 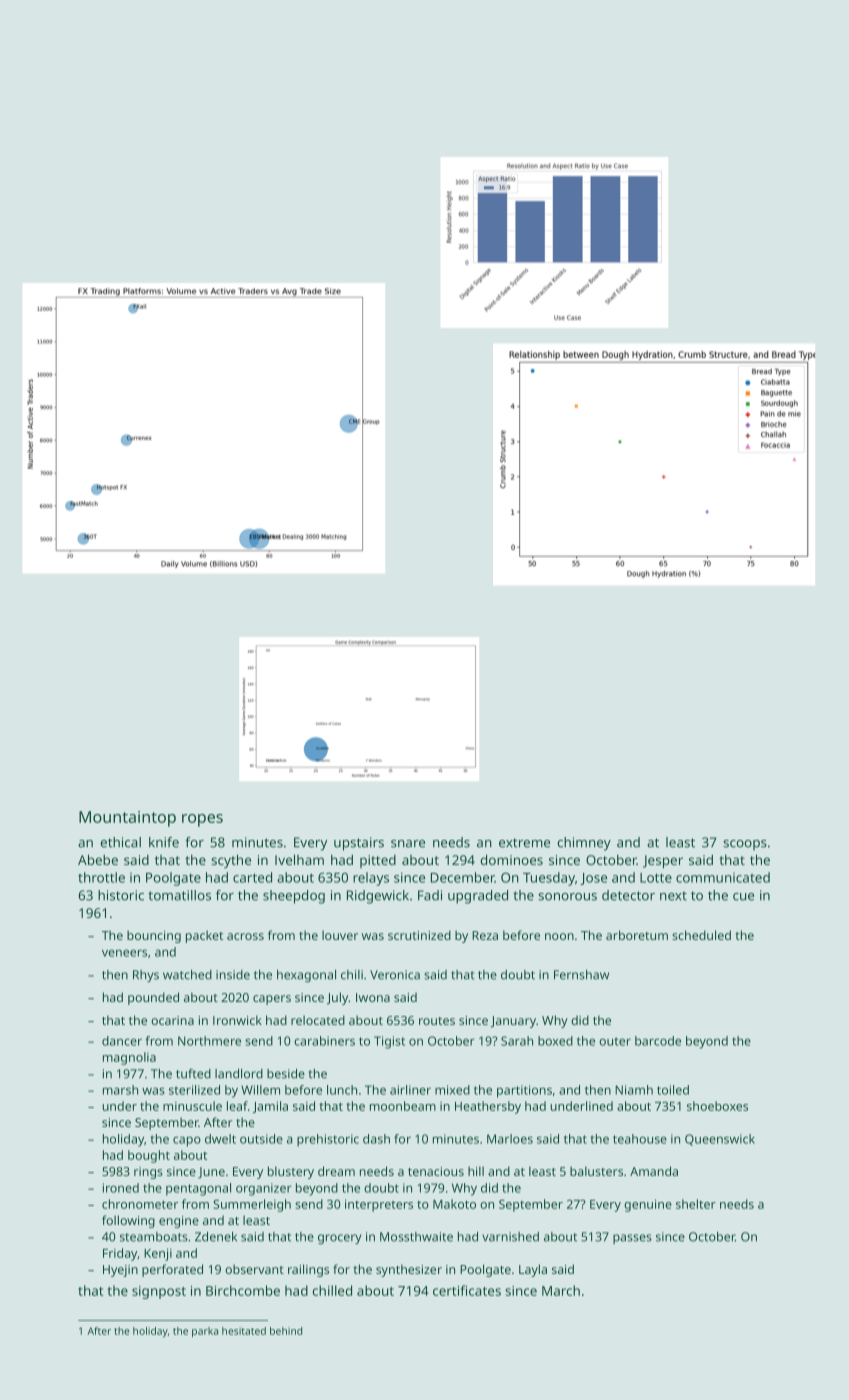 I want to click on Willem, so click(x=260, y=1090).
